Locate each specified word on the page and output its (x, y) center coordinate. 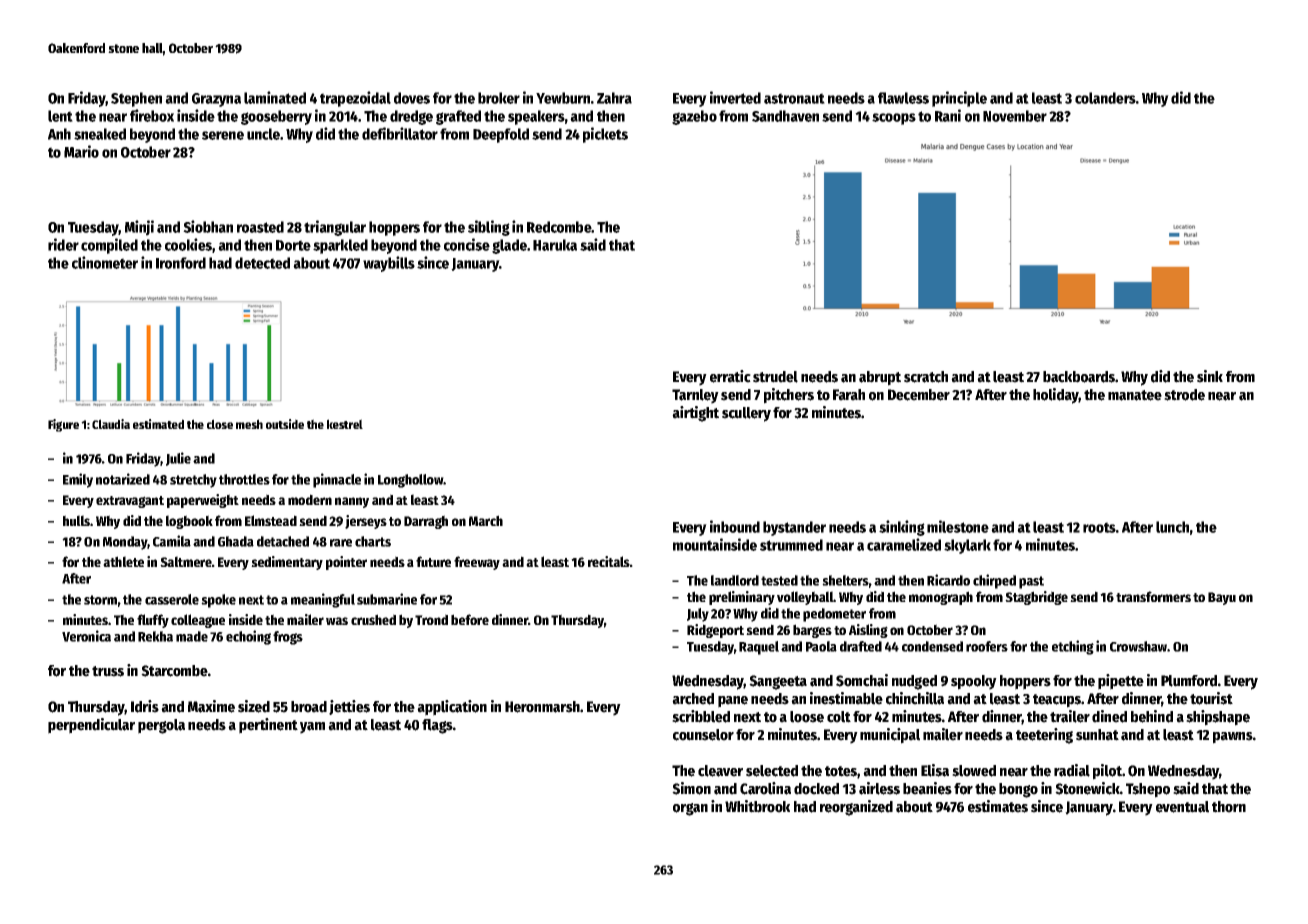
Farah (849, 395)
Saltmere (186, 561)
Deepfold (501, 135)
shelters (845, 580)
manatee (1135, 395)
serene (223, 135)
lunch (1172, 527)
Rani (948, 115)
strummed (791, 545)
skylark (967, 546)
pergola (161, 726)
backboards (1079, 377)
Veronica (86, 636)
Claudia (111, 424)
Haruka (555, 245)
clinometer (105, 262)
